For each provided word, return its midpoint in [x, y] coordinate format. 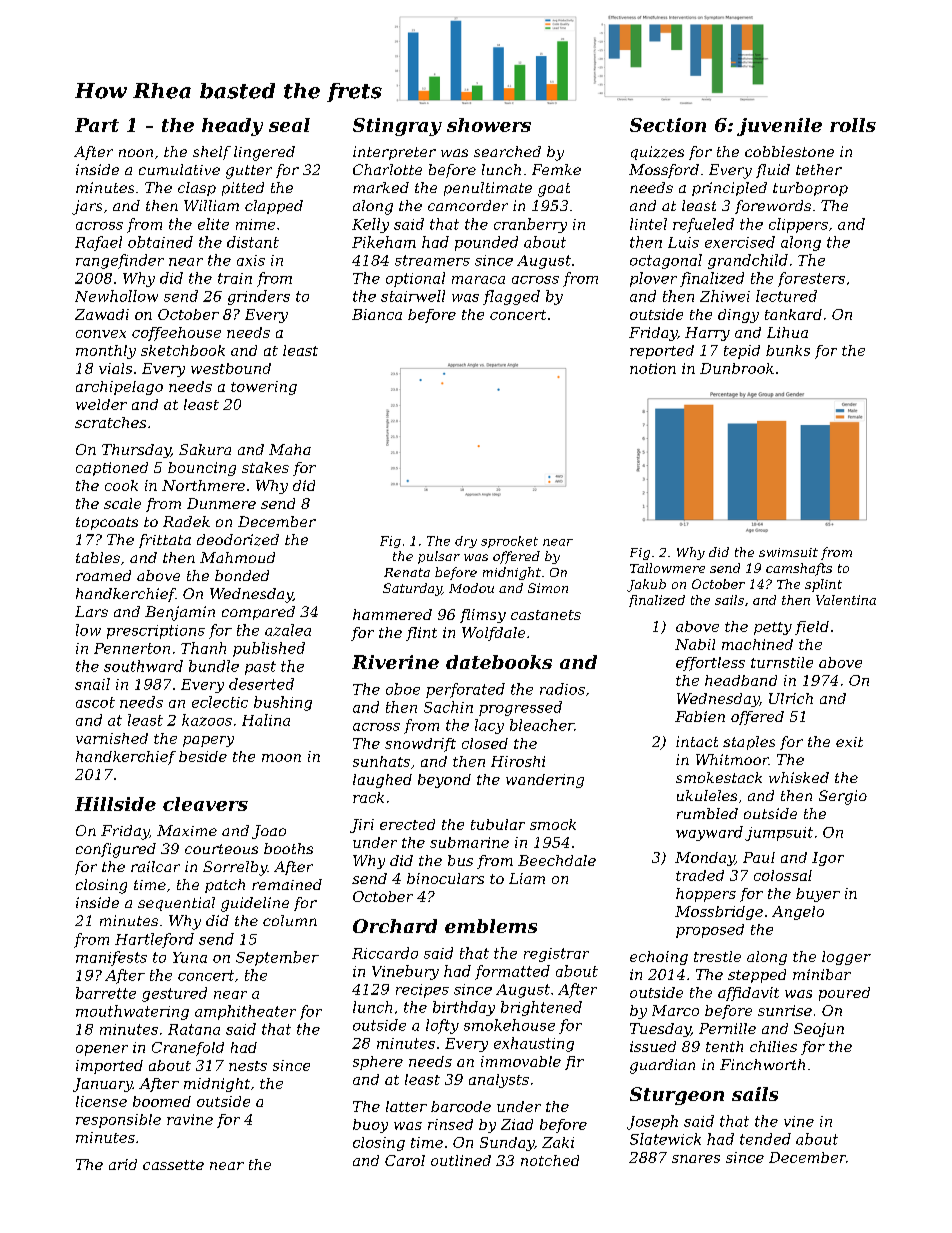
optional [415, 279]
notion [653, 368]
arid [123, 1164]
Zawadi [102, 314]
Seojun [819, 1030]
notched [550, 1160]
